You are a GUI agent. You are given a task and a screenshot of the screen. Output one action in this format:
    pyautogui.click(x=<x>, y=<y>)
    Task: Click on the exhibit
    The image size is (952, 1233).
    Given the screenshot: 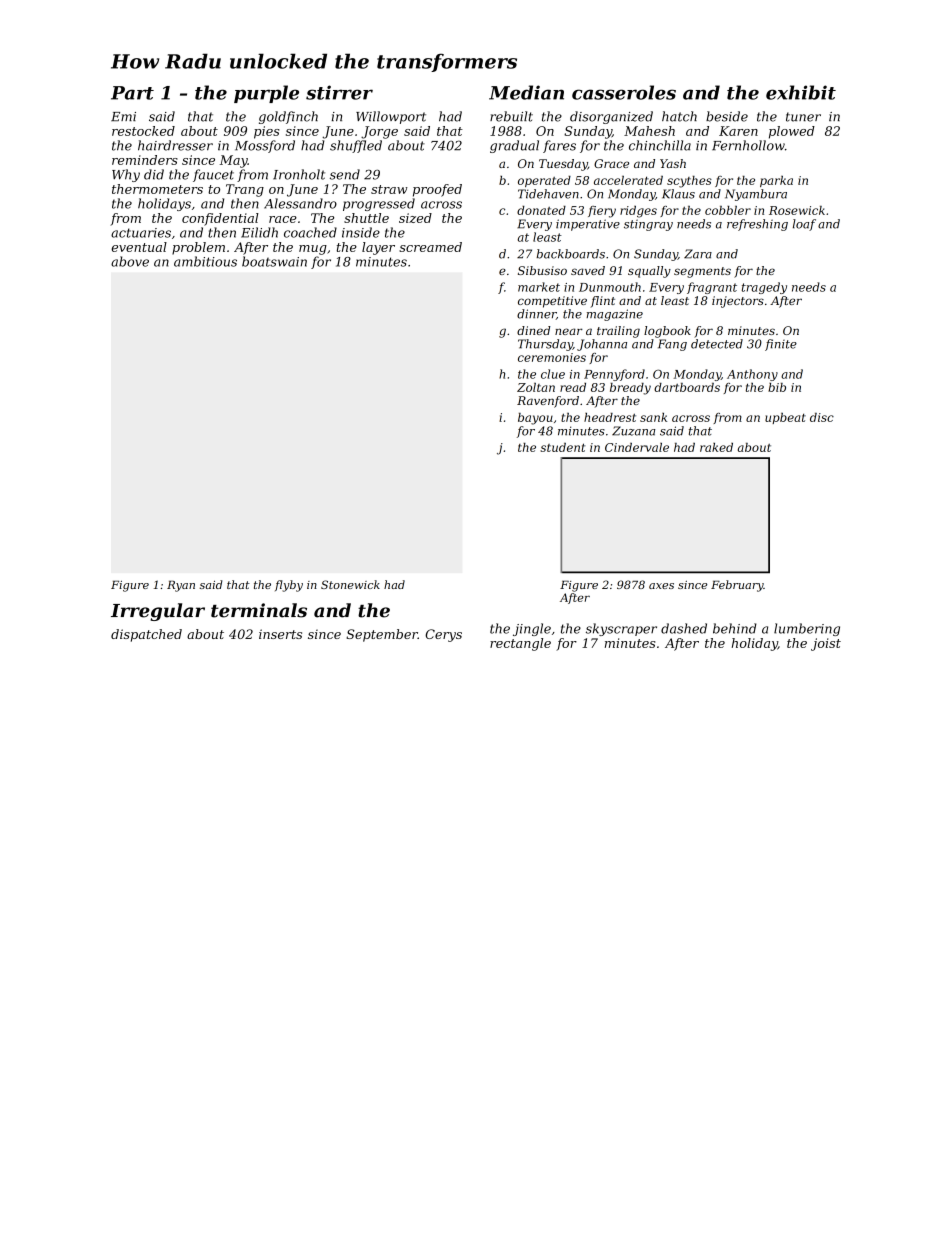 What is the action you would take?
    pyautogui.click(x=801, y=92)
